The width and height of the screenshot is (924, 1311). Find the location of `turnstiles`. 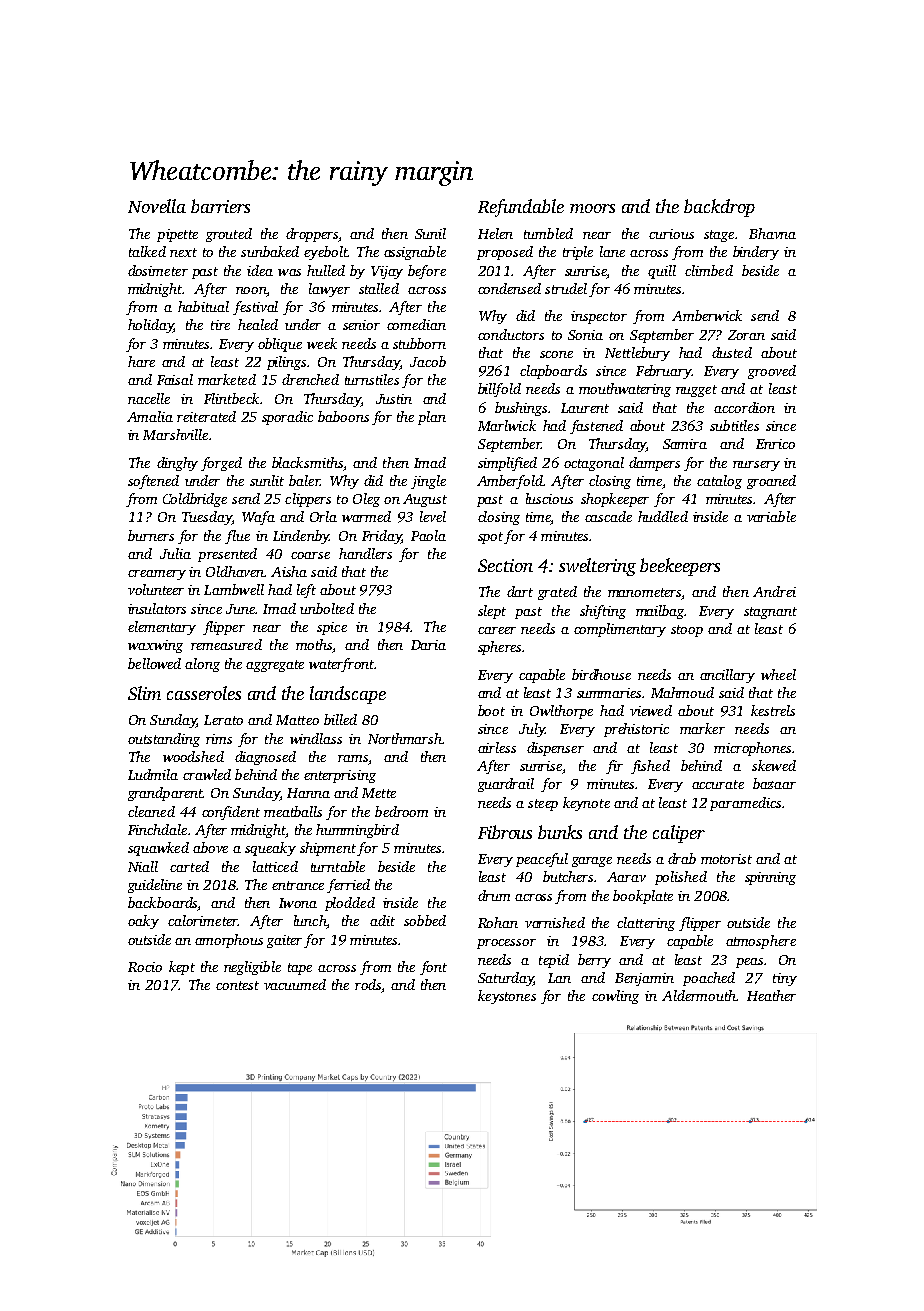

turnstiles is located at coordinates (372, 379).
